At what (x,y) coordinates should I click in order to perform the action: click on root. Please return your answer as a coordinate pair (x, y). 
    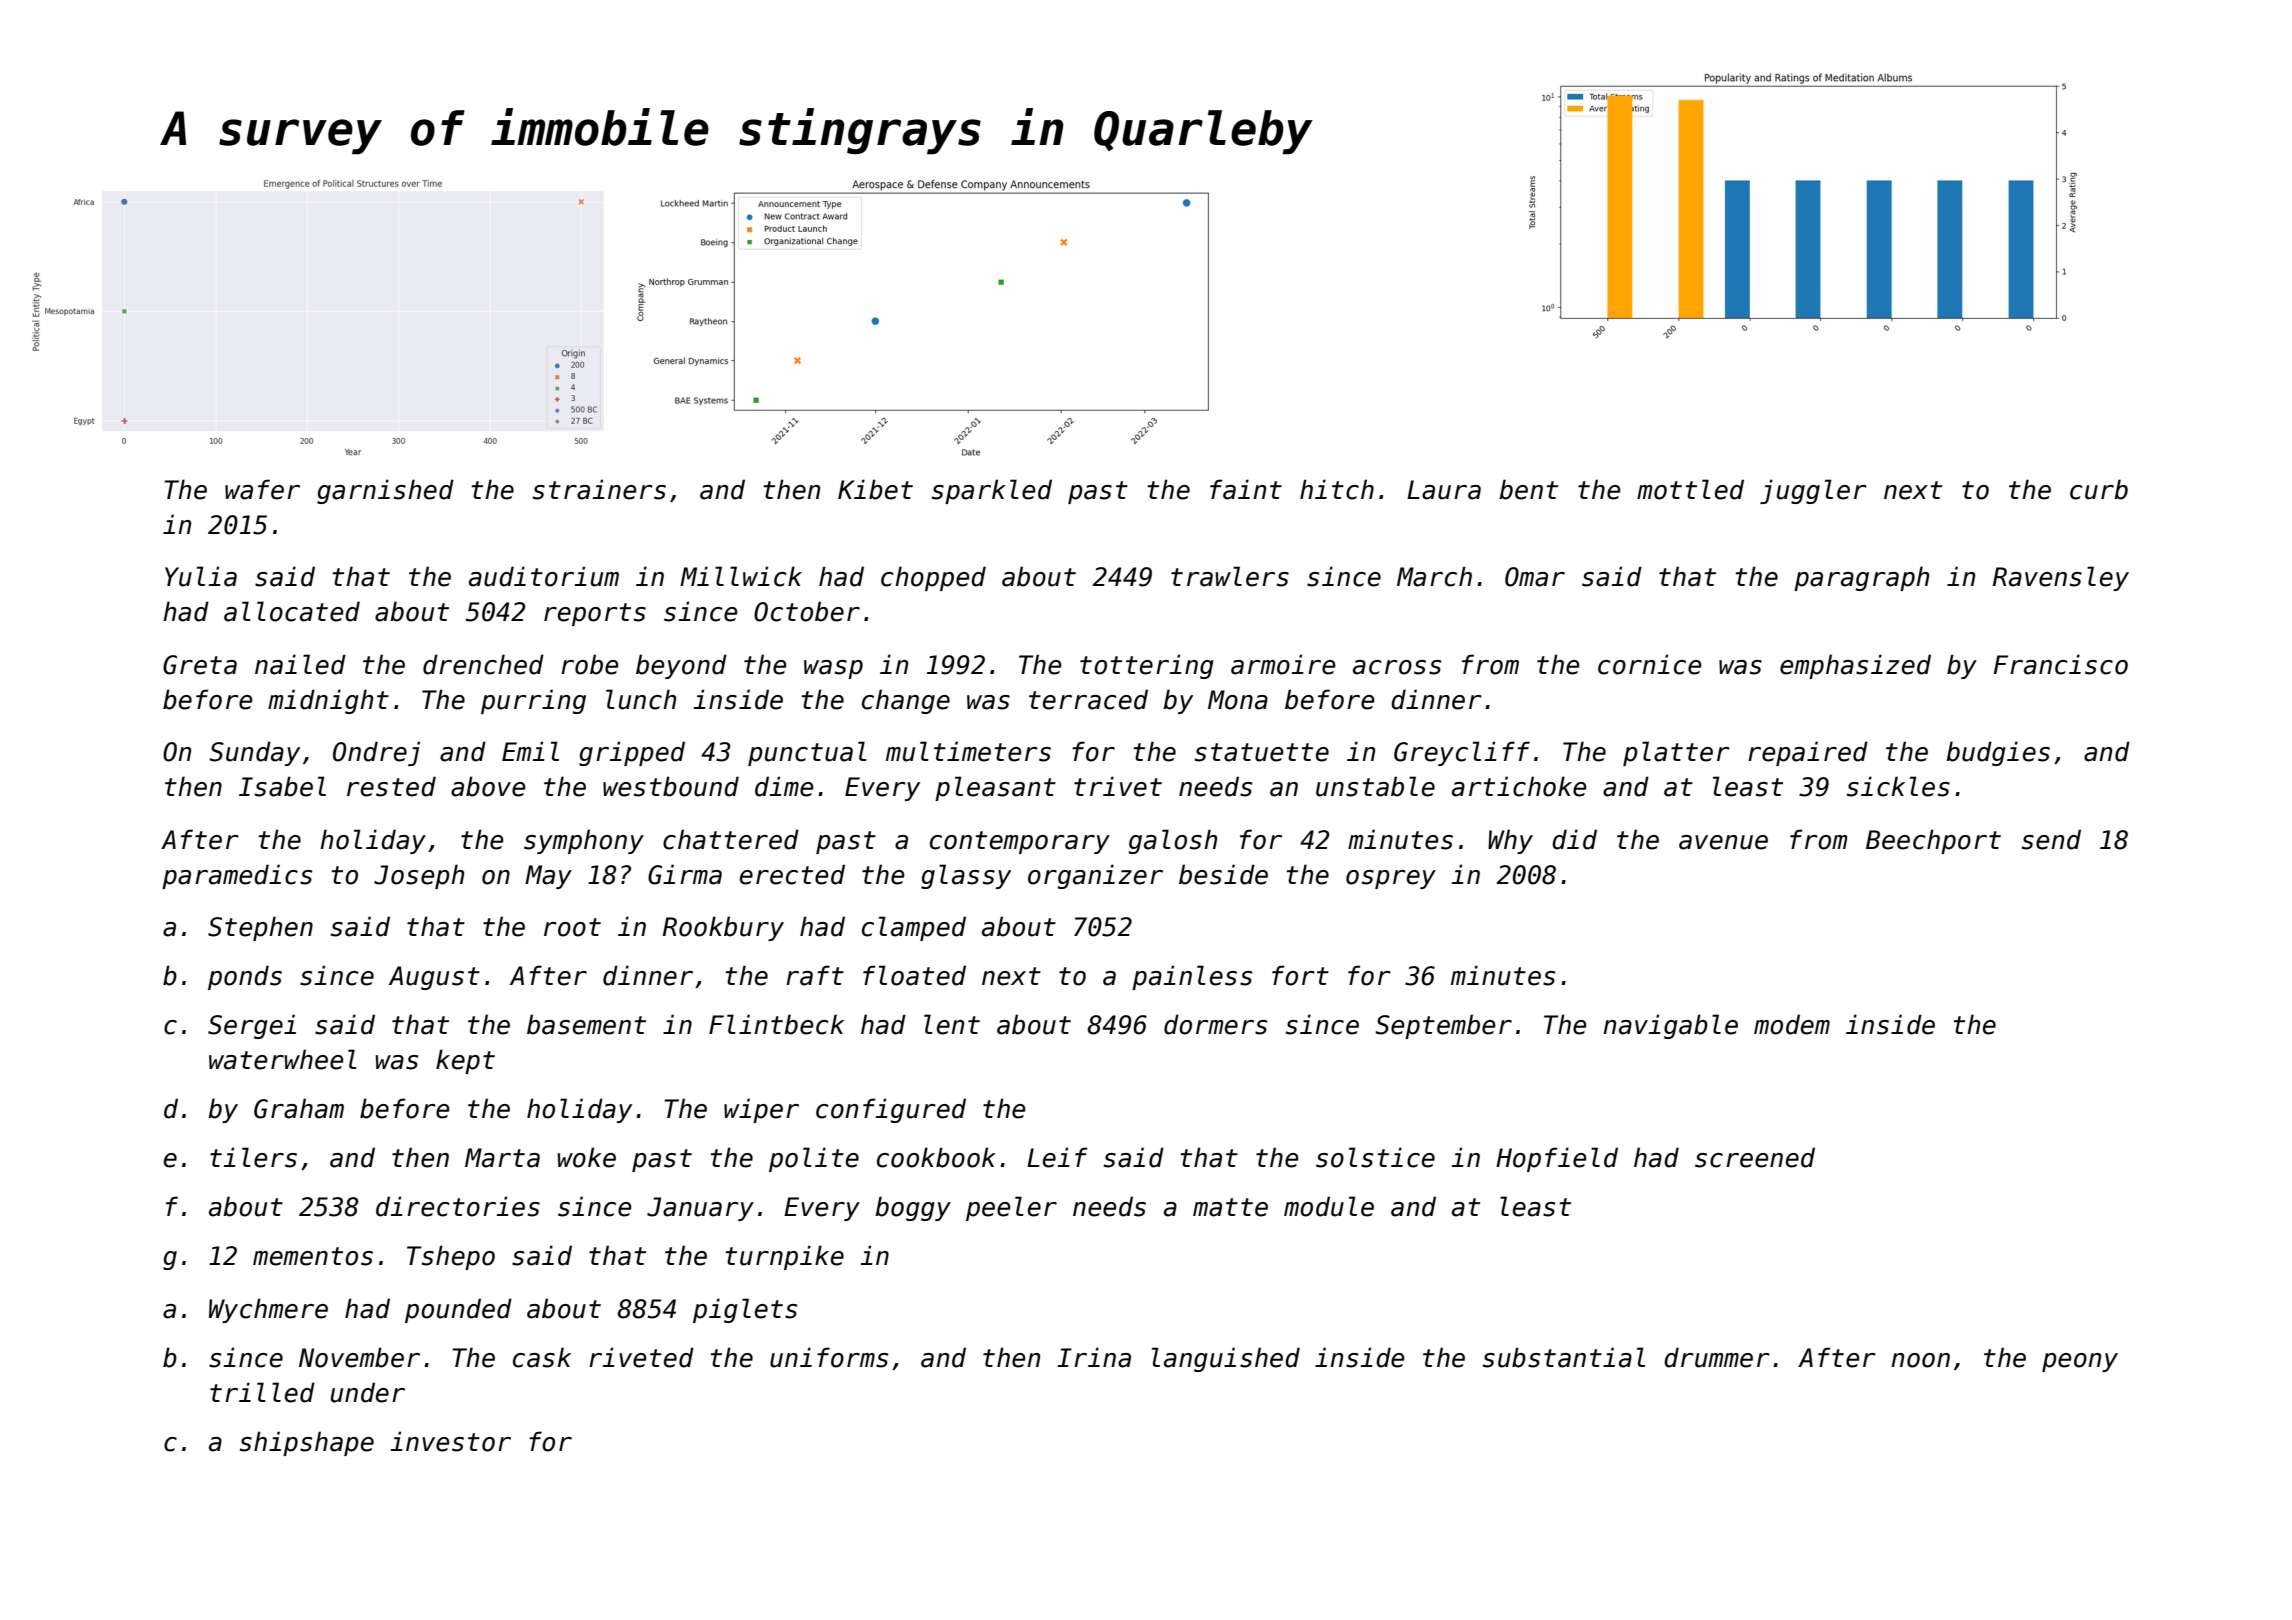
    Looking at the image, I should click on (572, 927).
